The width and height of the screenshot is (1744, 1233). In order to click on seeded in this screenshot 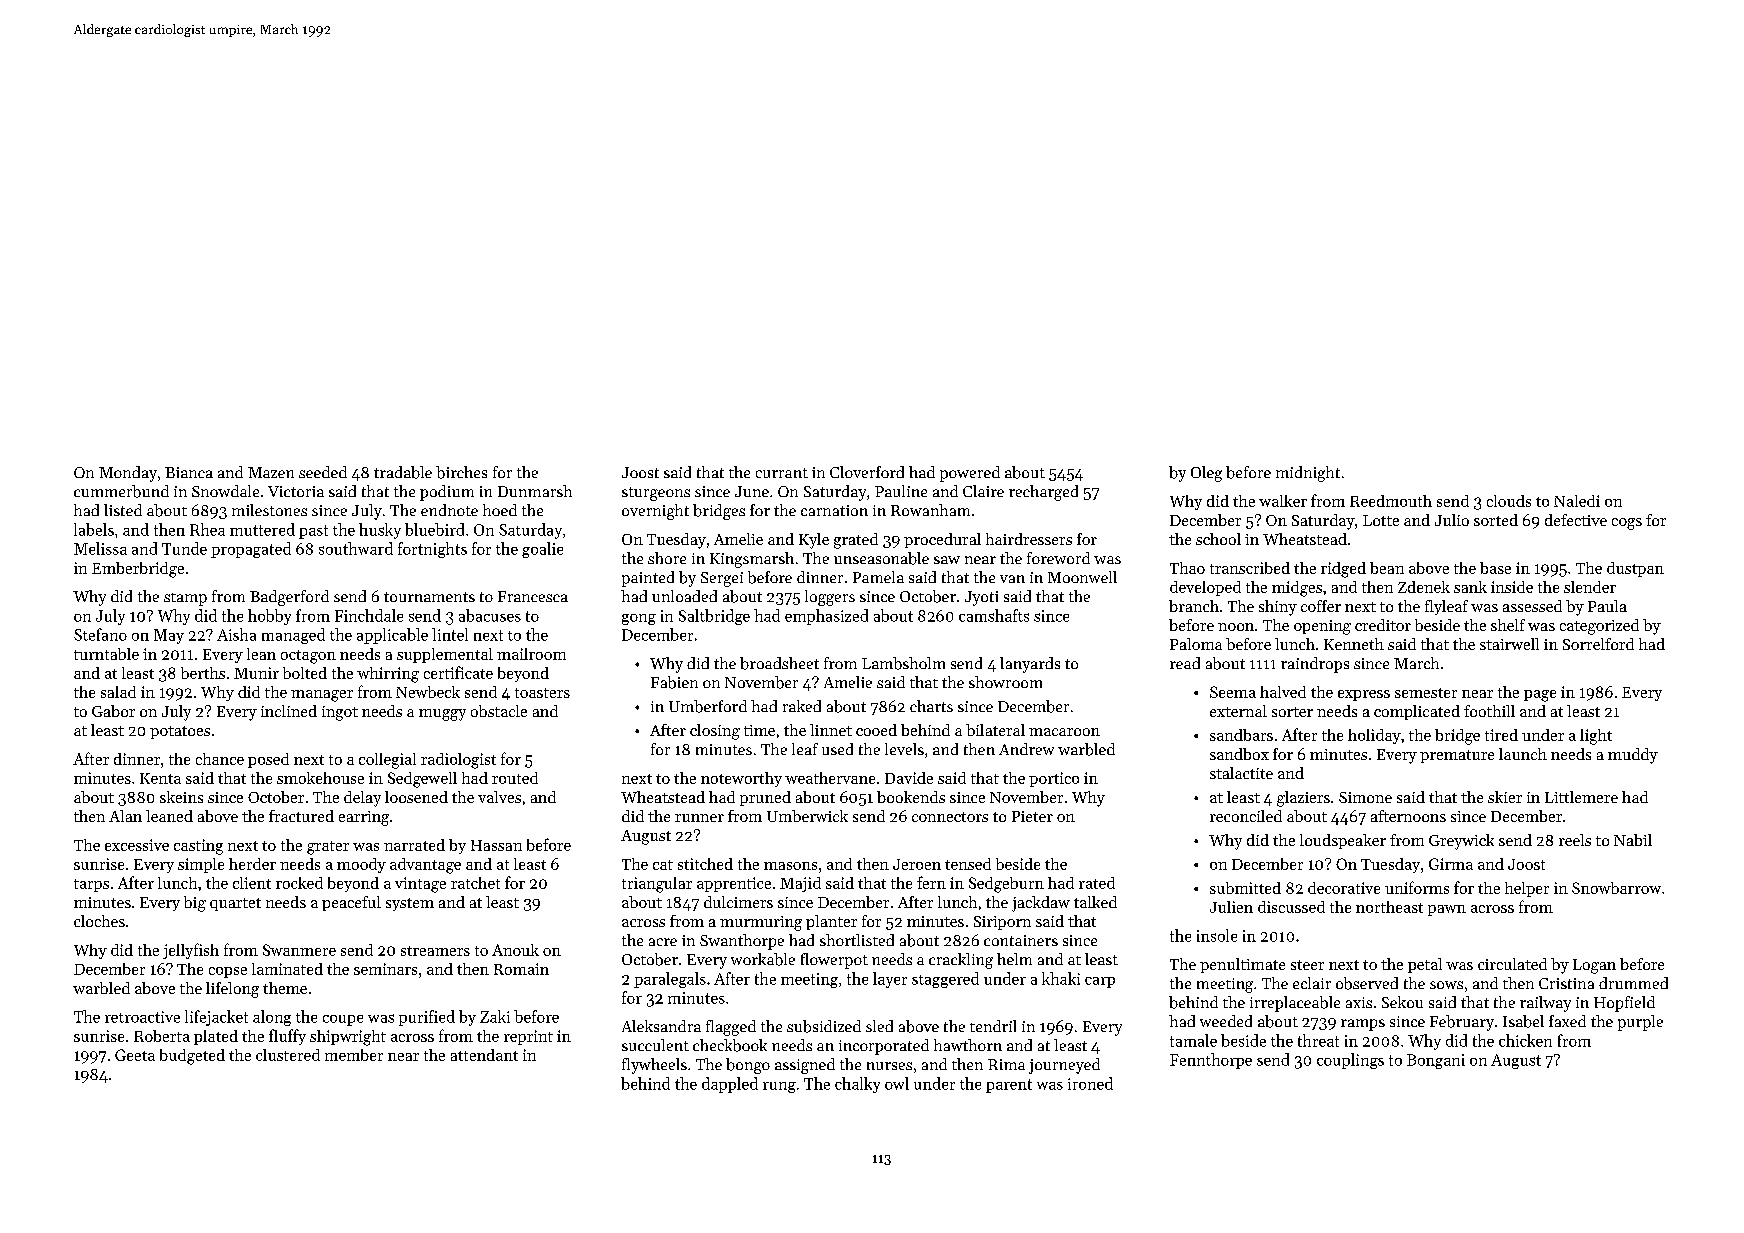, I will do `click(323, 472)`.
